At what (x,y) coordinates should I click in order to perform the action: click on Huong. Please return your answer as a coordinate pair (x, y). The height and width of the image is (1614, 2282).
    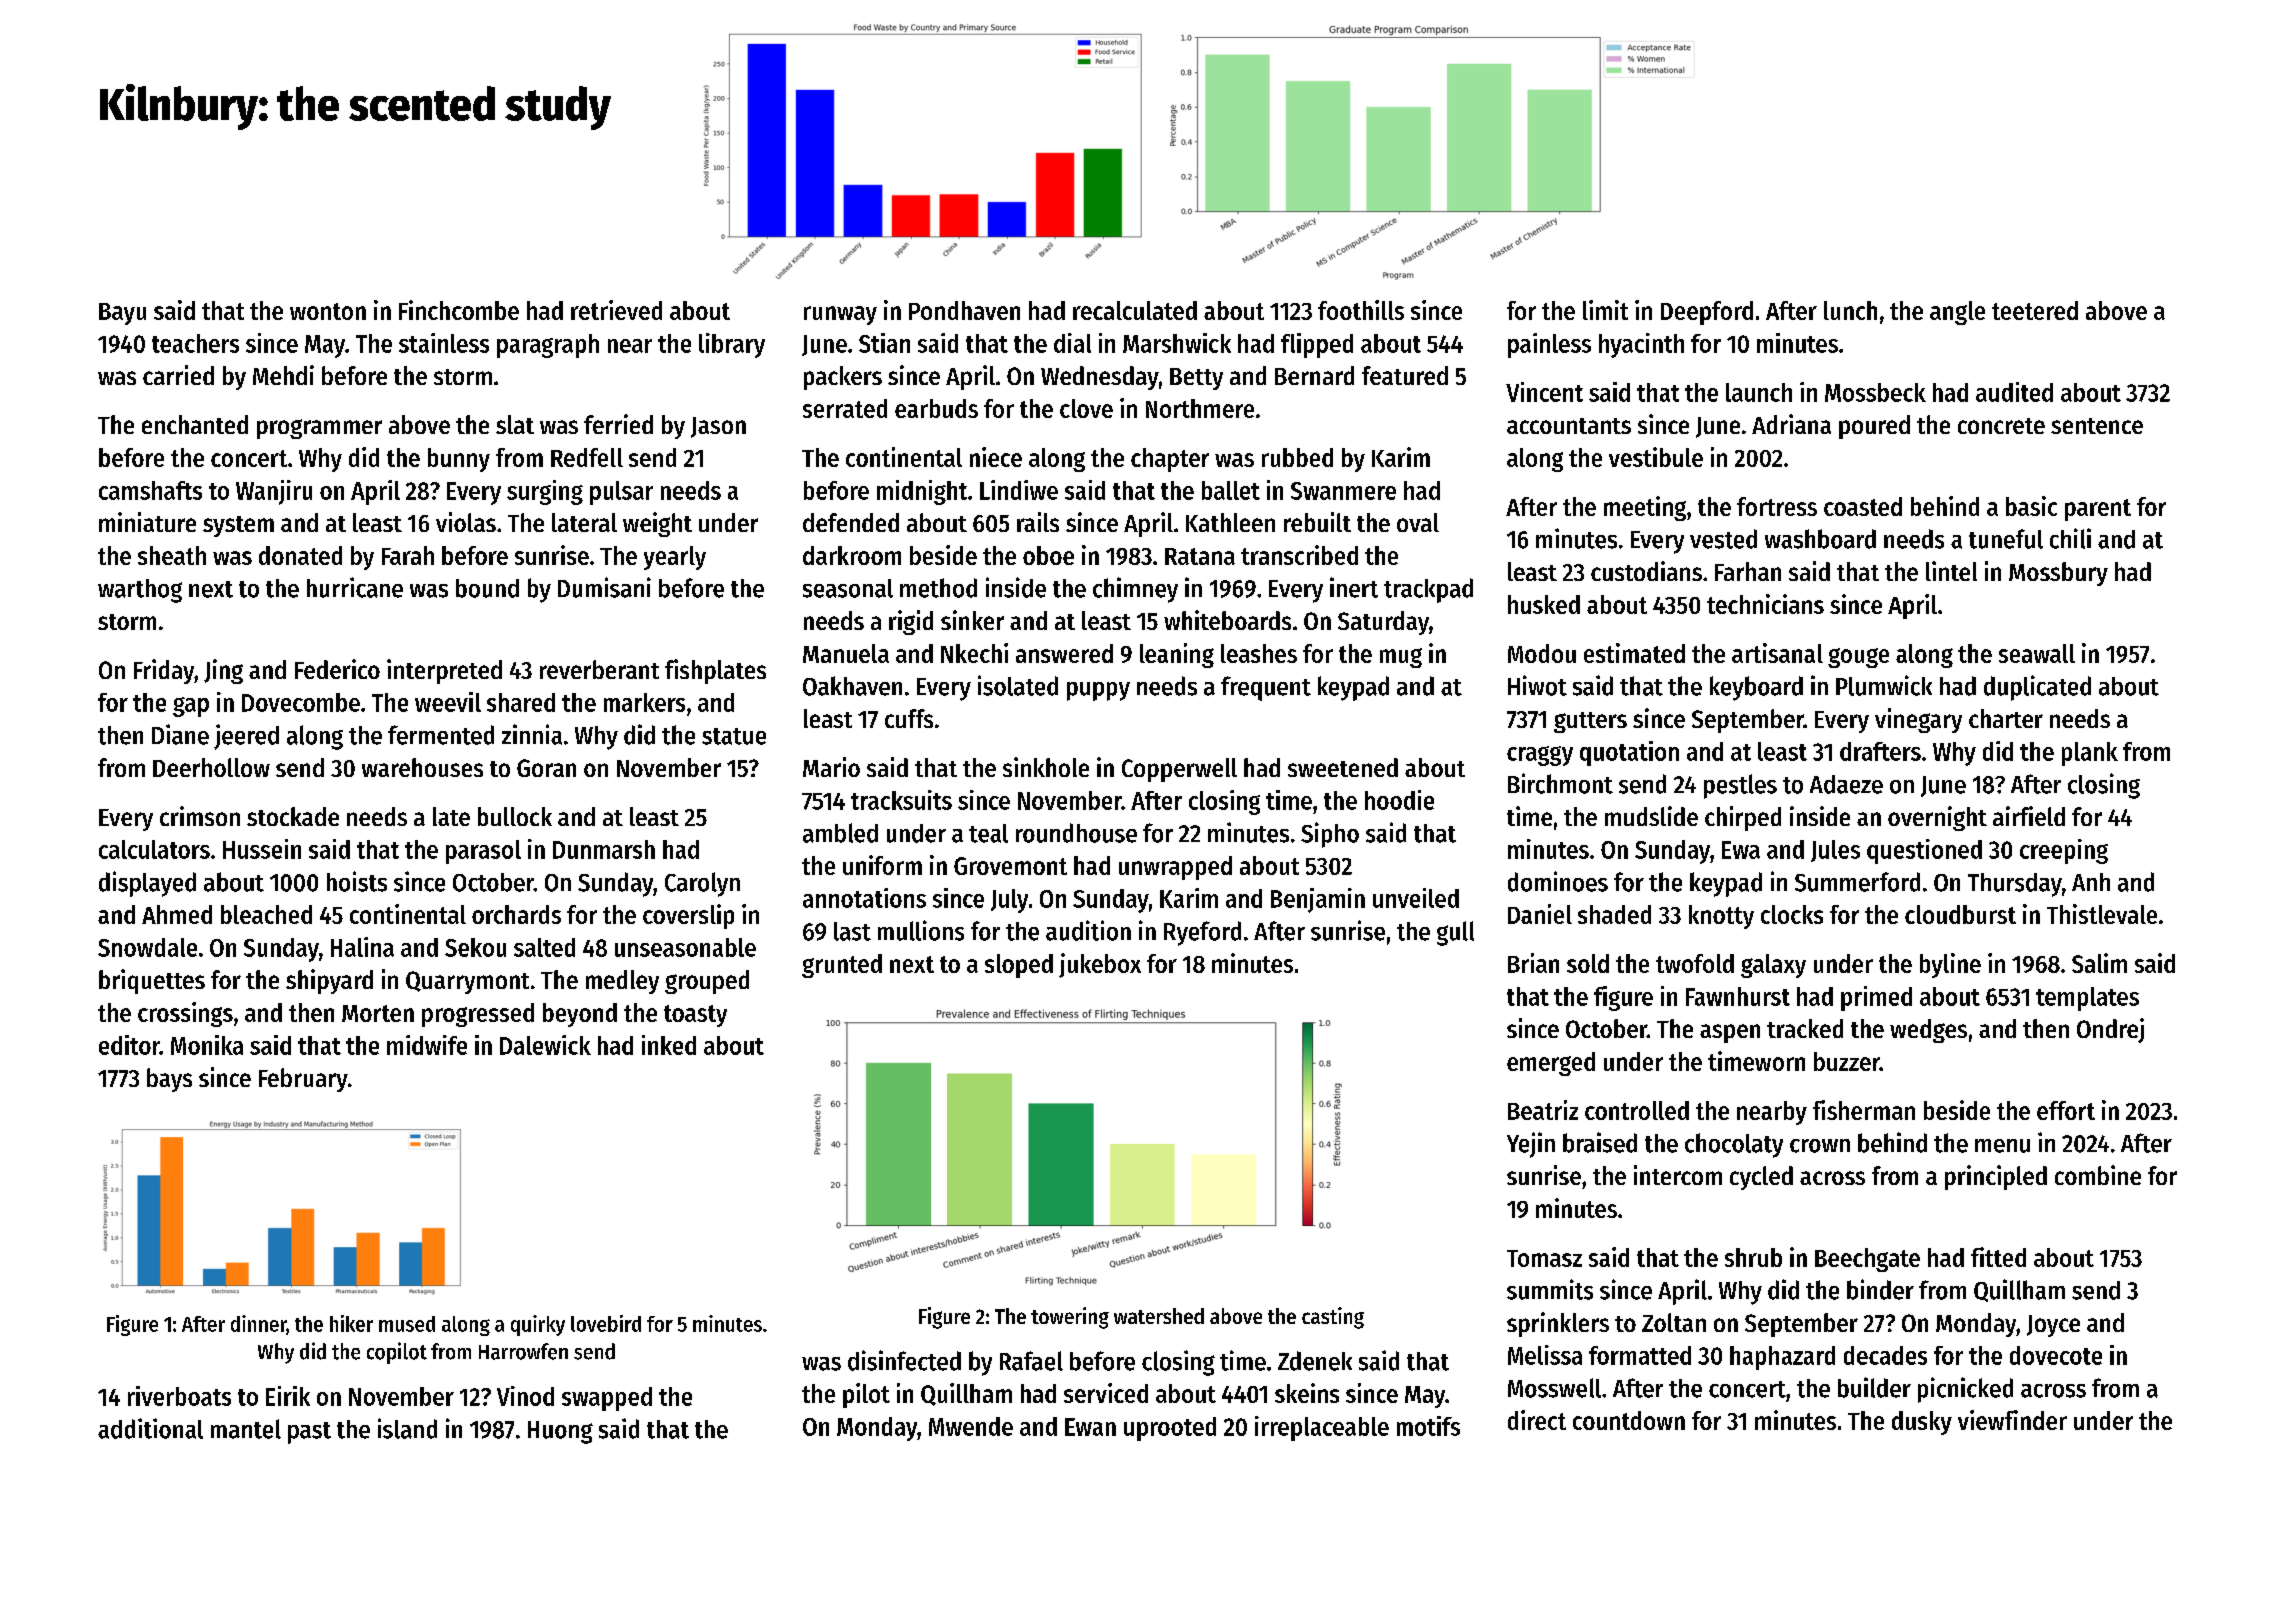
    Looking at the image, I should click on (560, 1432).
